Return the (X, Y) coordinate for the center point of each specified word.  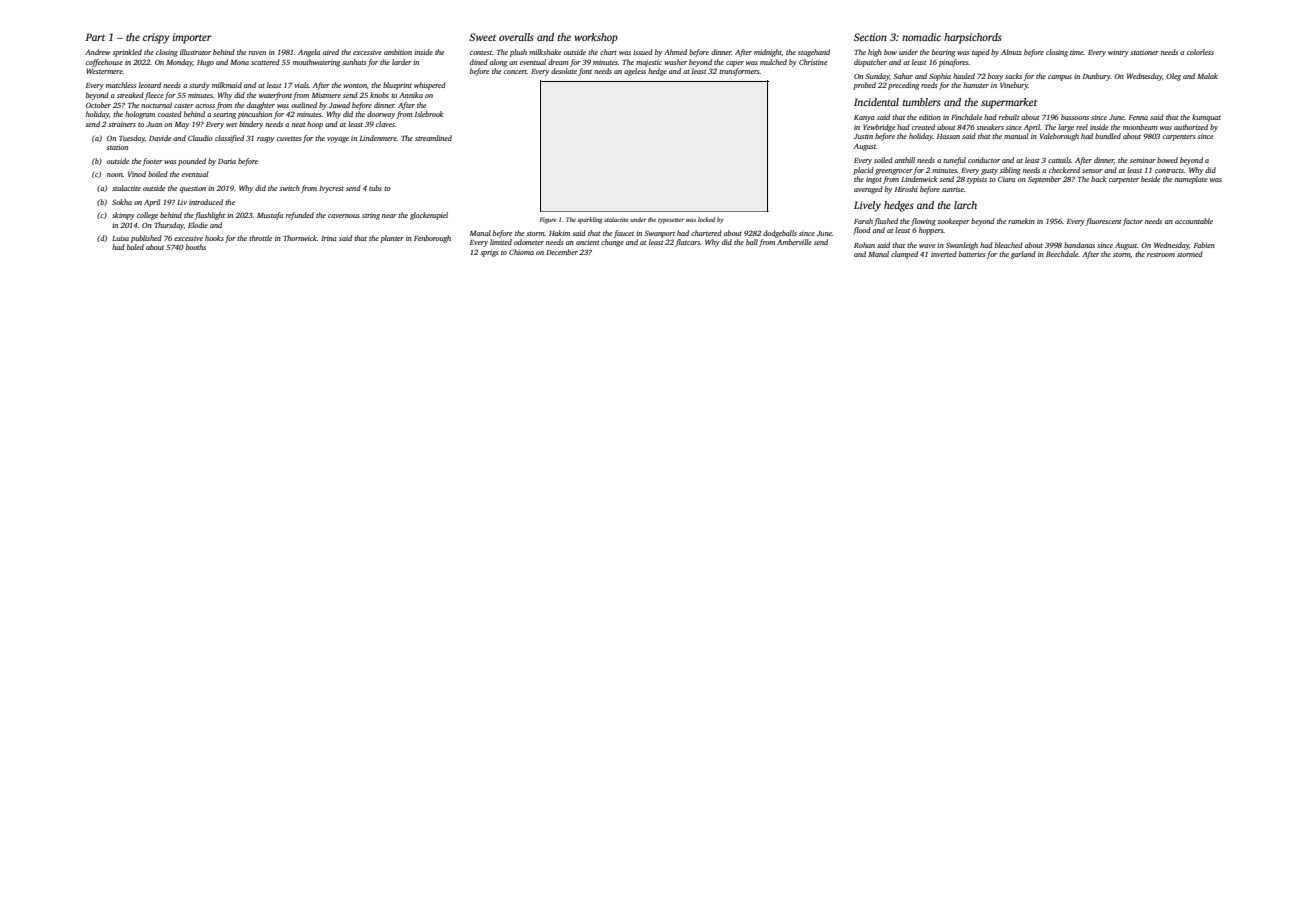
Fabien (1204, 245)
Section (870, 37)
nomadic (921, 37)
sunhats (354, 62)
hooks (214, 238)
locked (706, 219)
